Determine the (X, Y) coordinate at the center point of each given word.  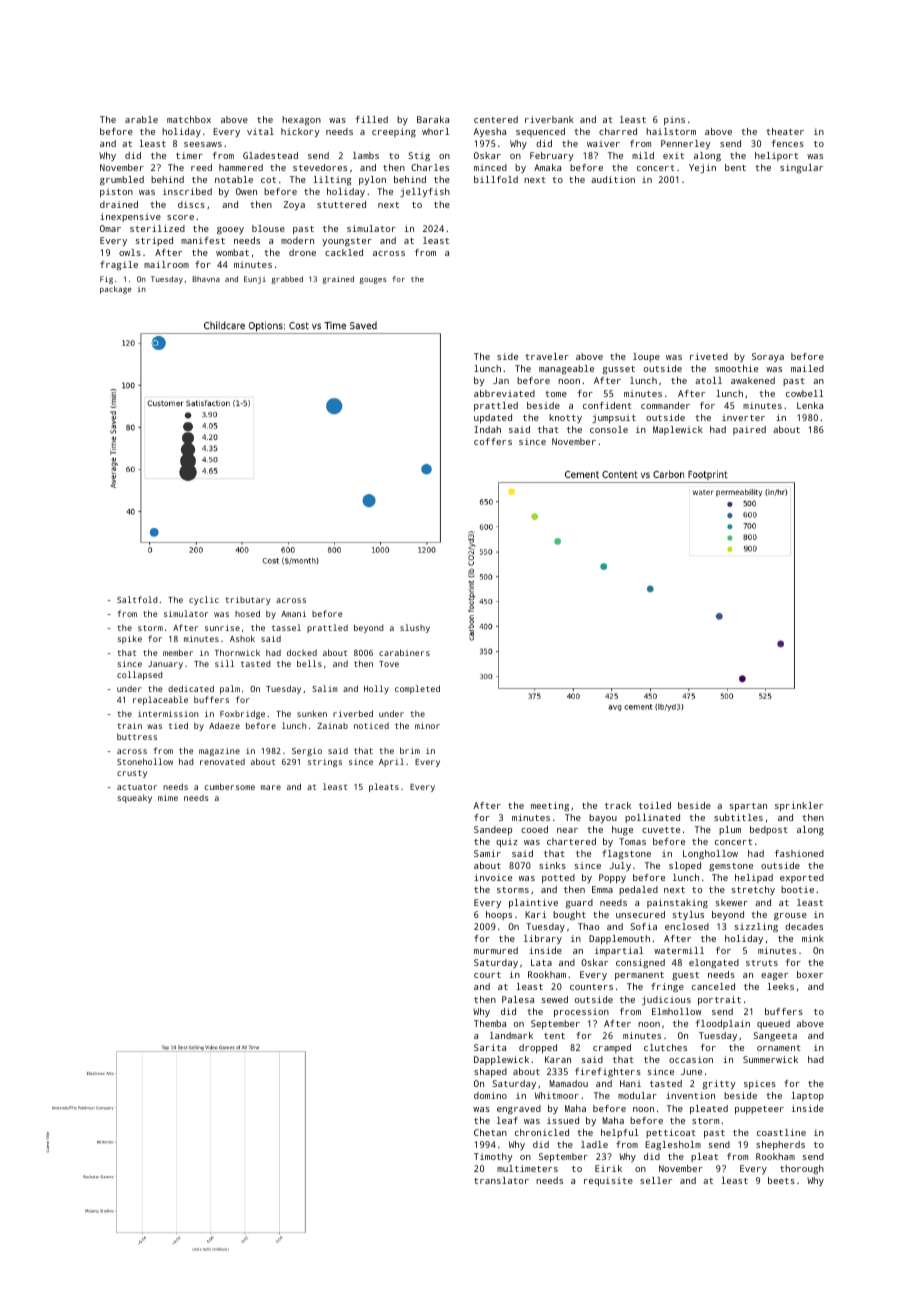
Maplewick (678, 430)
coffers (493, 441)
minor (427, 725)
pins (674, 120)
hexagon (301, 120)
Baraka (433, 119)
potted (558, 878)
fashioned (799, 853)
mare (271, 787)
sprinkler (799, 806)
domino (490, 1095)
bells (309, 663)
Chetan (490, 1132)
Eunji (255, 280)
